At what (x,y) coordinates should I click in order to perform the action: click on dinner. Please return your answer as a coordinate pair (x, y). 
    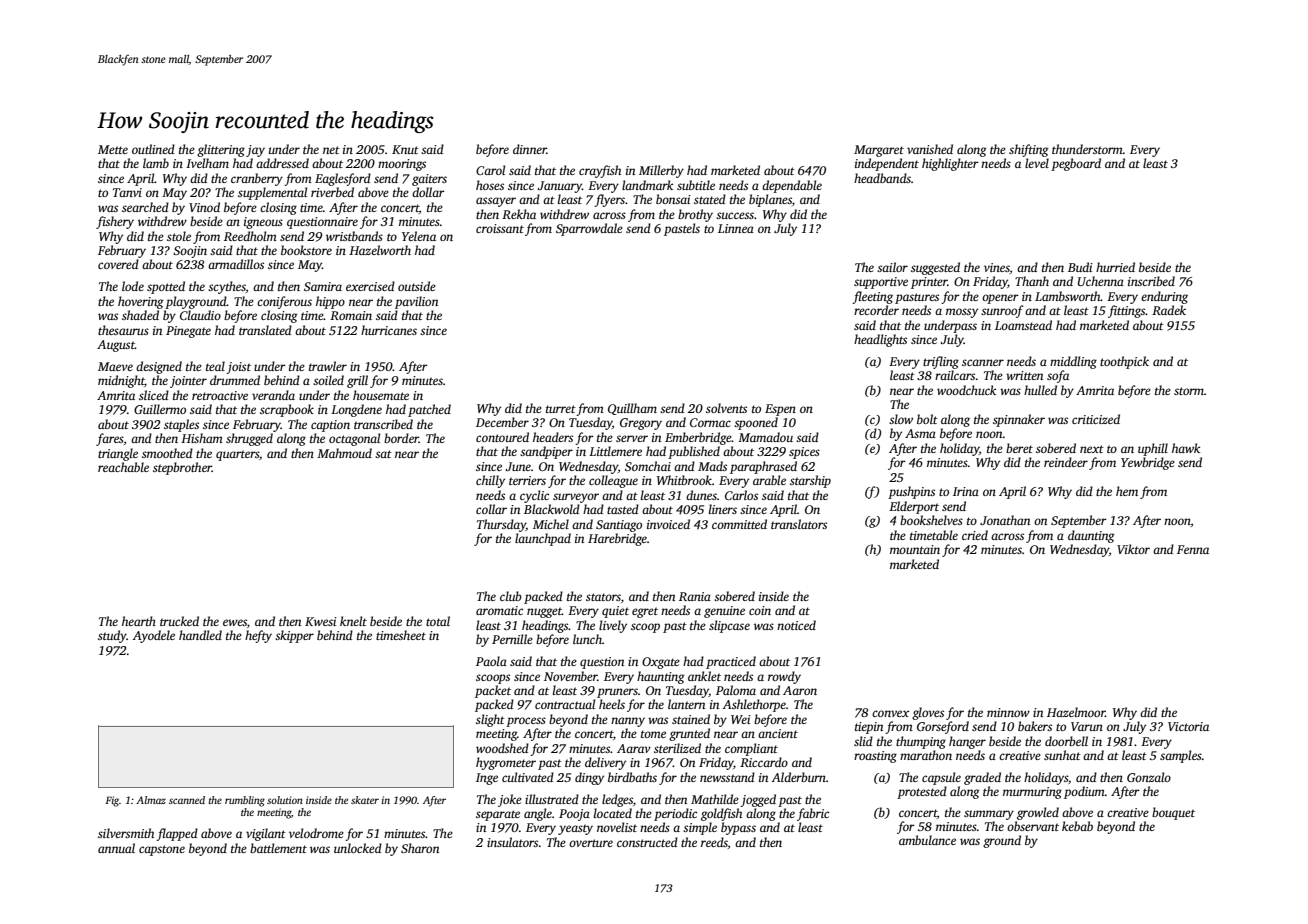
    Looking at the image, I should click on (530, 149).
